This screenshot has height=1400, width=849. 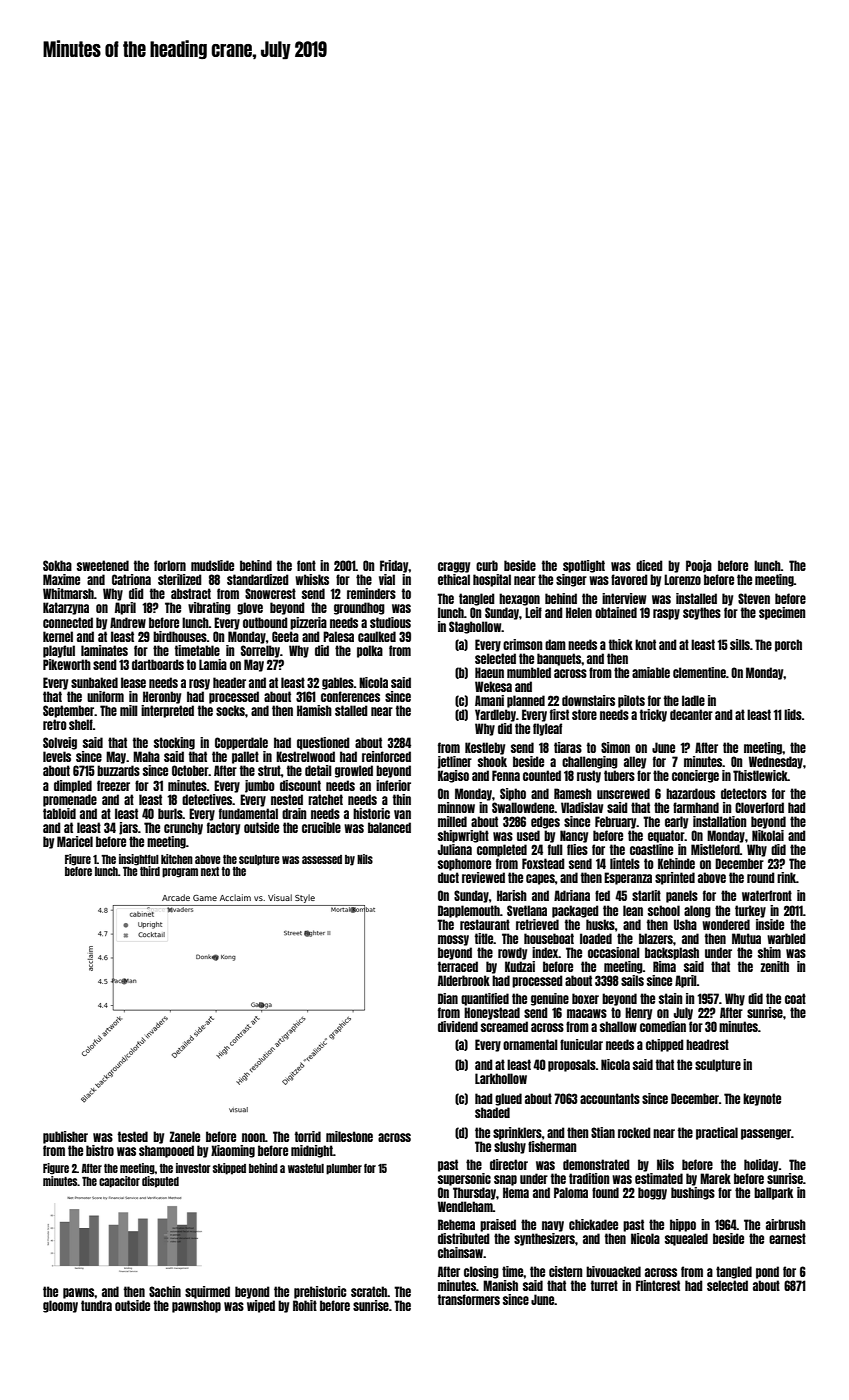 What do you see at coordinates (649, 565) in the screenshot?
I see `diced` at bounding box center [649, 565].
